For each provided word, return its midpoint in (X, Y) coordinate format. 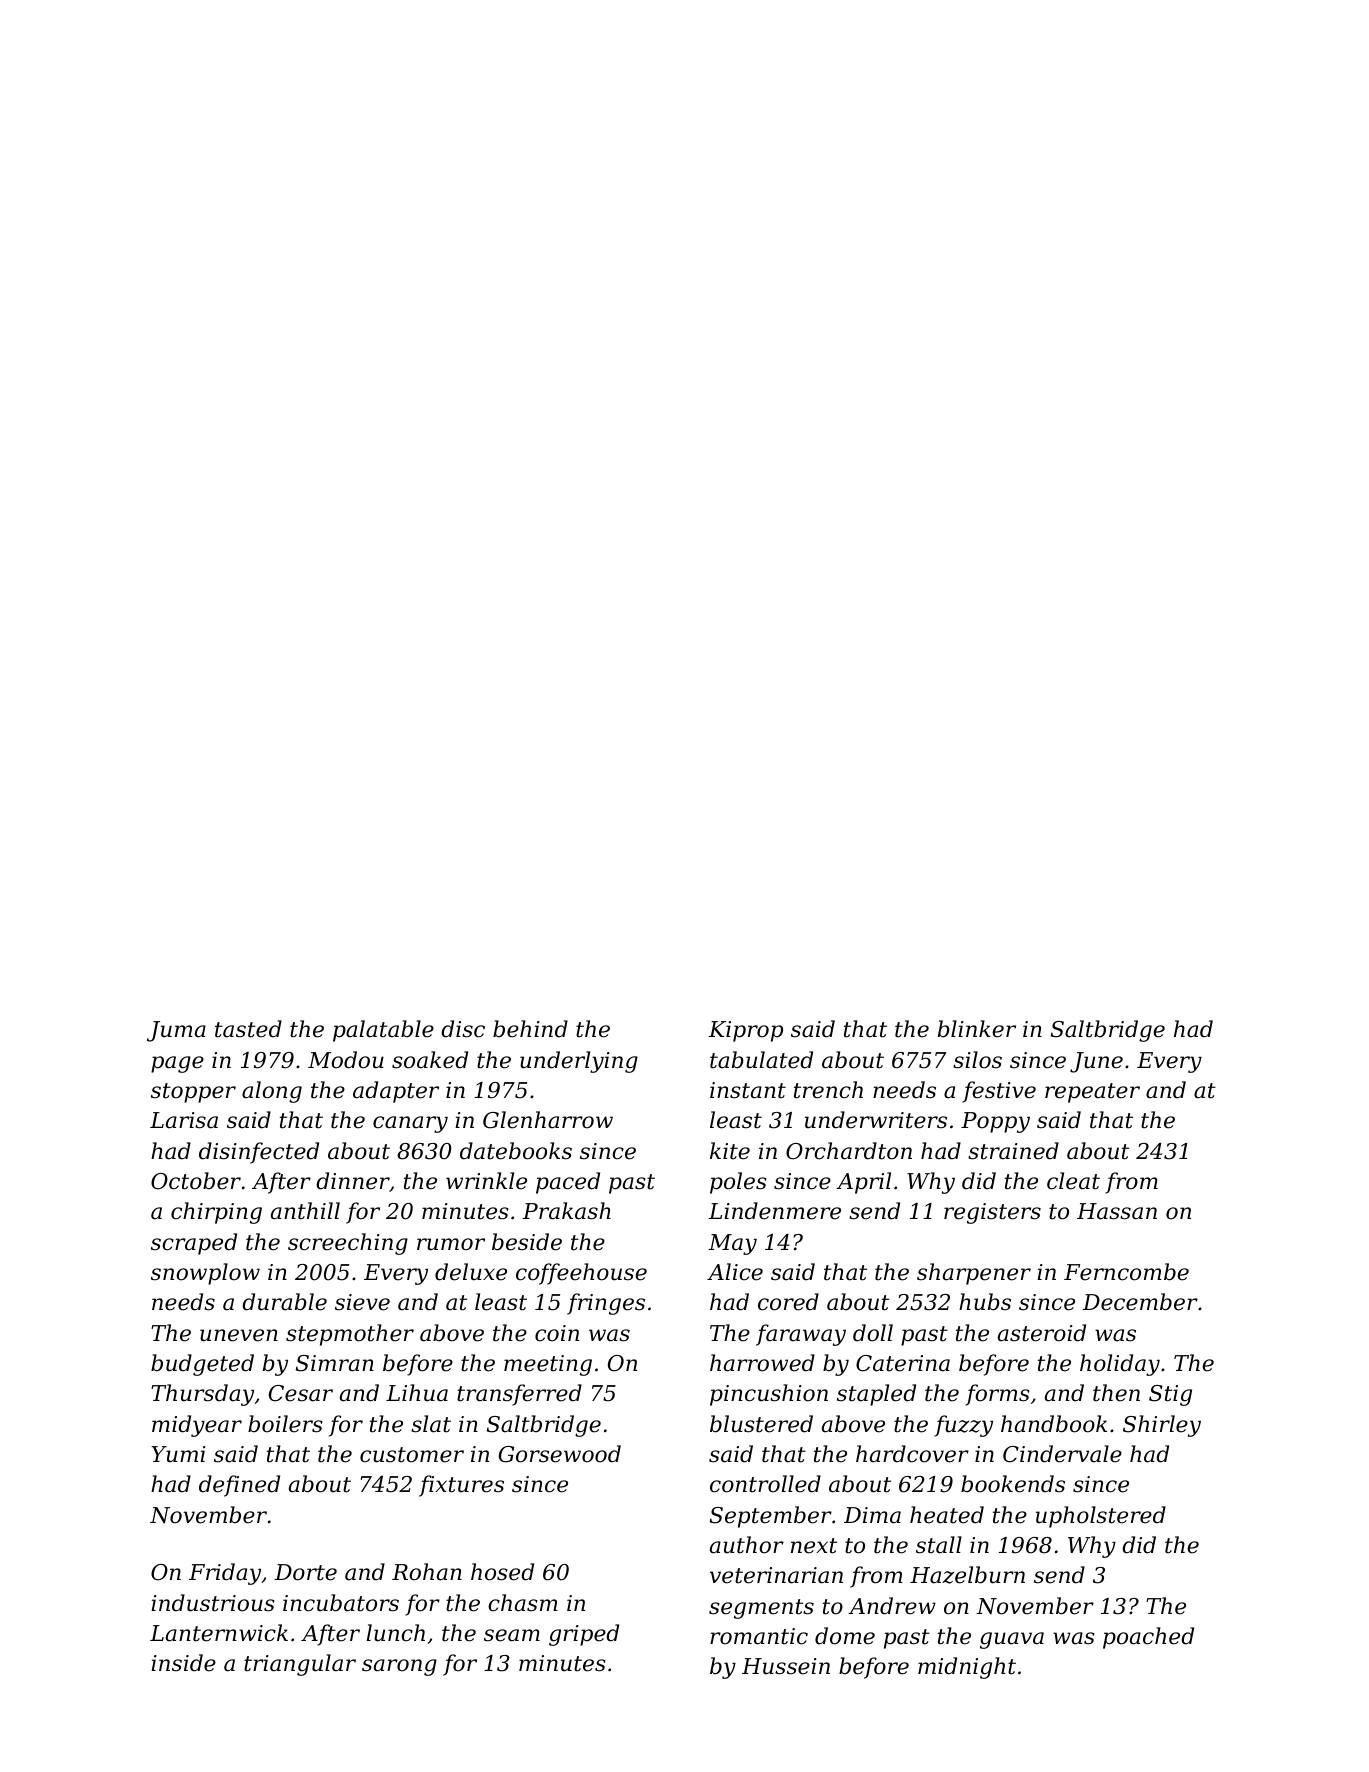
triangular (300, 1665)
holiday (1120, 1365)
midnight (967, 1668)
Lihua (417, 1393)
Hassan (1117, 1211)
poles (738, 1183)
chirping (216, 1213)
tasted (248, 1029)
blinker (977, 1029)
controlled (765, 1484)
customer (412, 1455)
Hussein (786, 1666)
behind (530, 1029)
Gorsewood (560, 1454)
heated (947, 1515)
